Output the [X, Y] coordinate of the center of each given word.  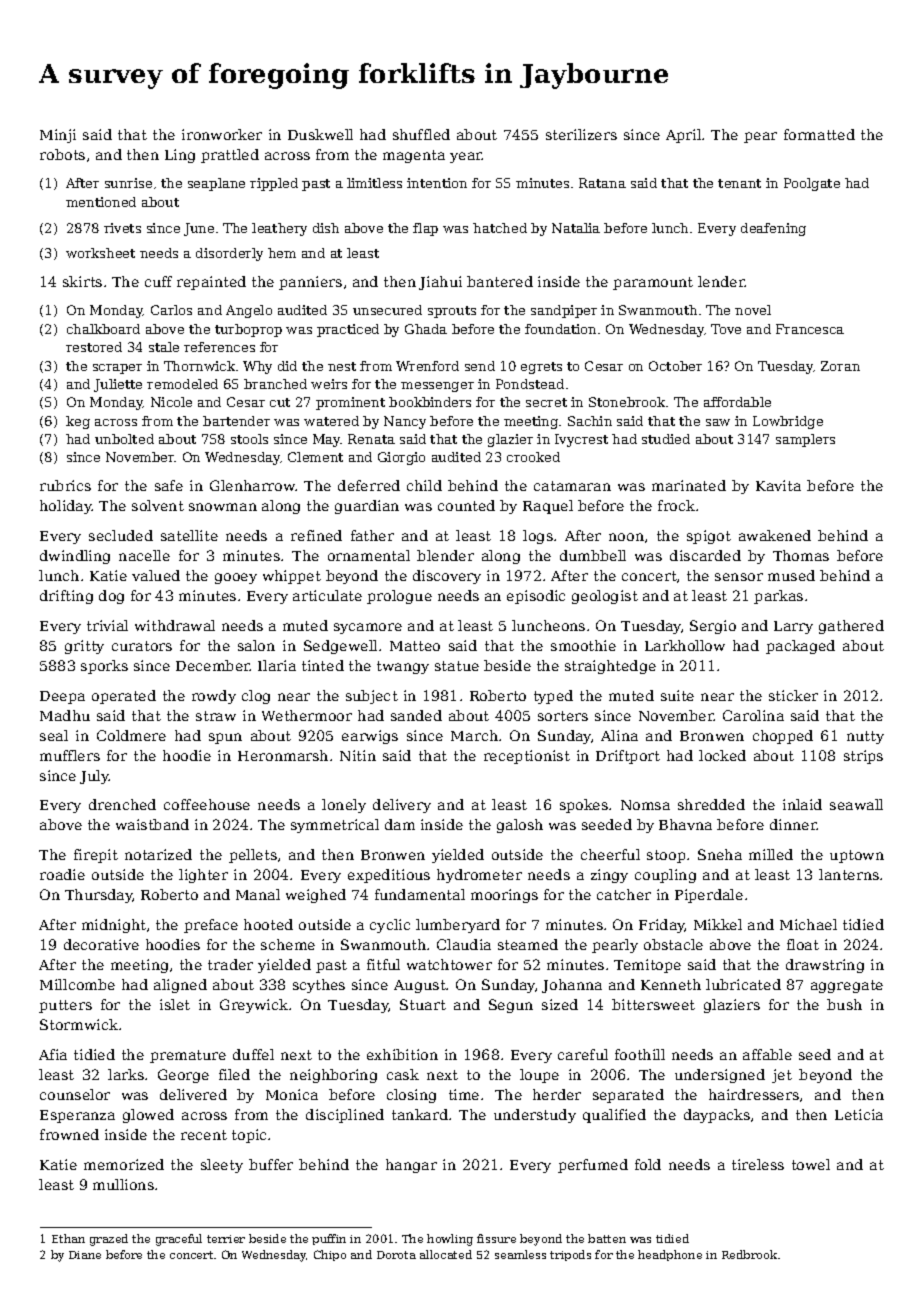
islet [175, 1004]
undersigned [720, 1076]
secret [546, 402]
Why [257, 367]
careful [583, 1054]
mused [791, 575]
